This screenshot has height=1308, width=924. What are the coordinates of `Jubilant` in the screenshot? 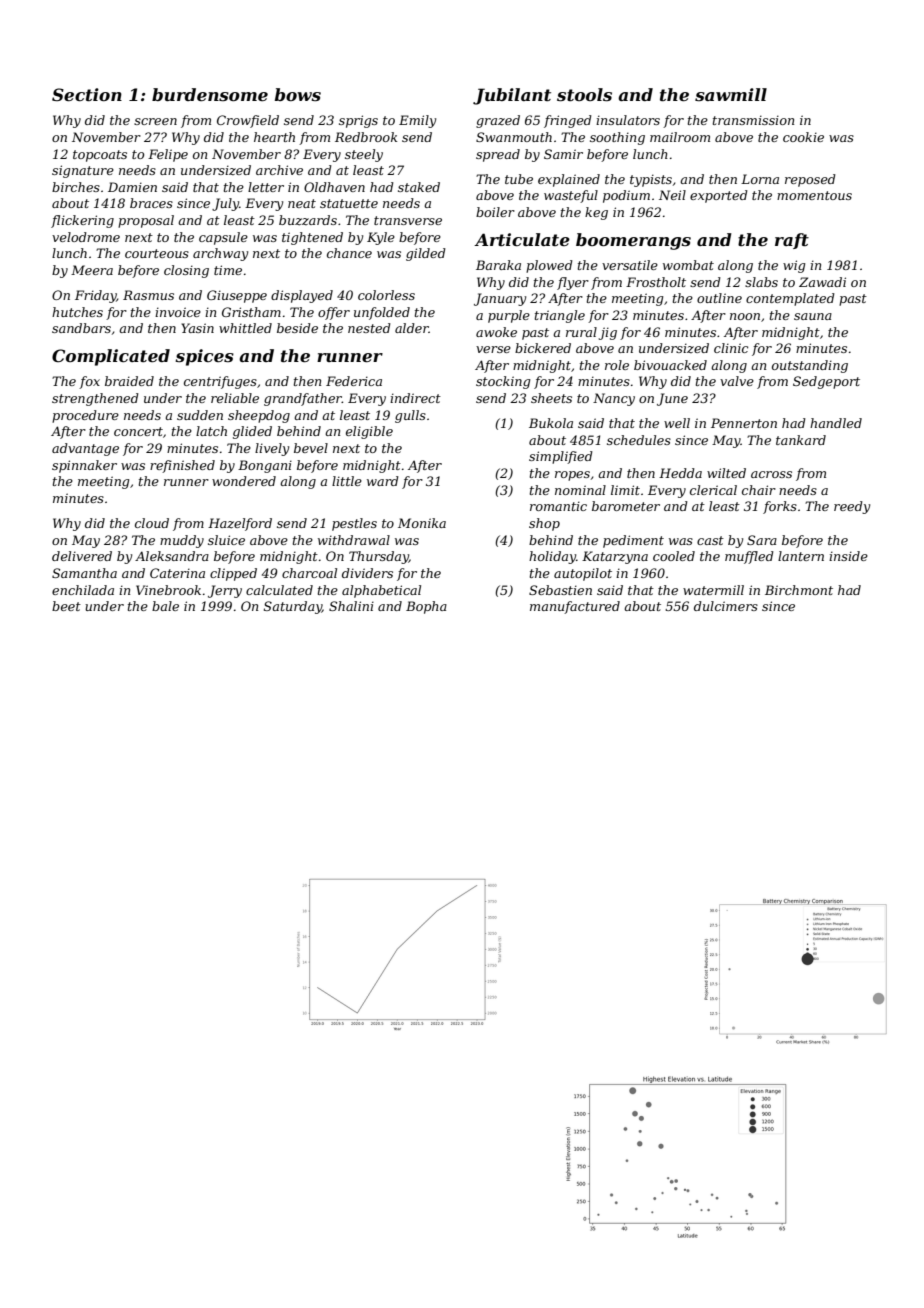 It's located at (512, 96).
